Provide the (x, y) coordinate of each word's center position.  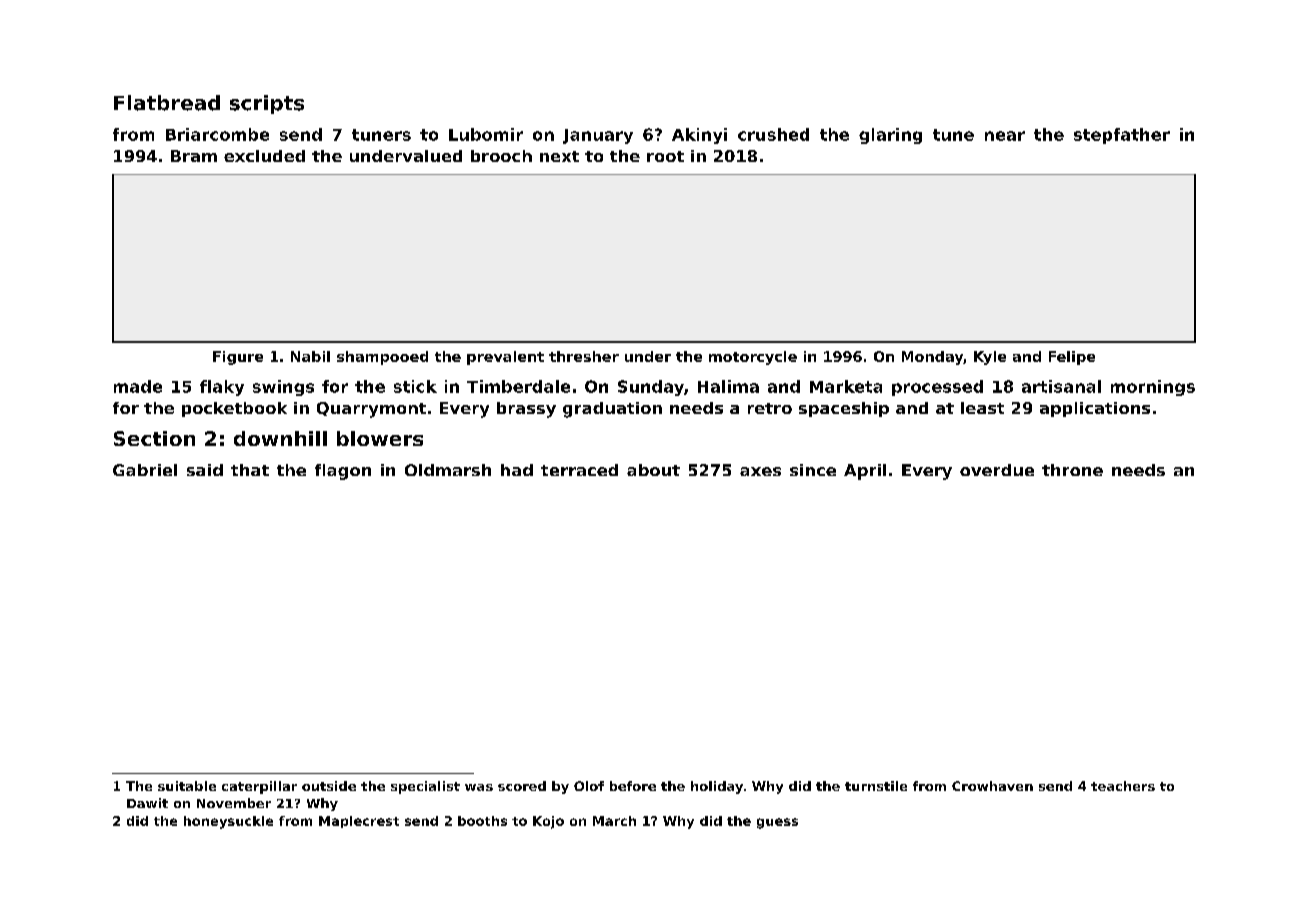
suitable (187, 786)
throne (1072, 470)
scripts (267, 104)
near (1005, 136)
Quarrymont (371, 410)
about (653, 470)
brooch (501, 156)
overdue (997, 470)
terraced (579, 470)
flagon (343, 472)
